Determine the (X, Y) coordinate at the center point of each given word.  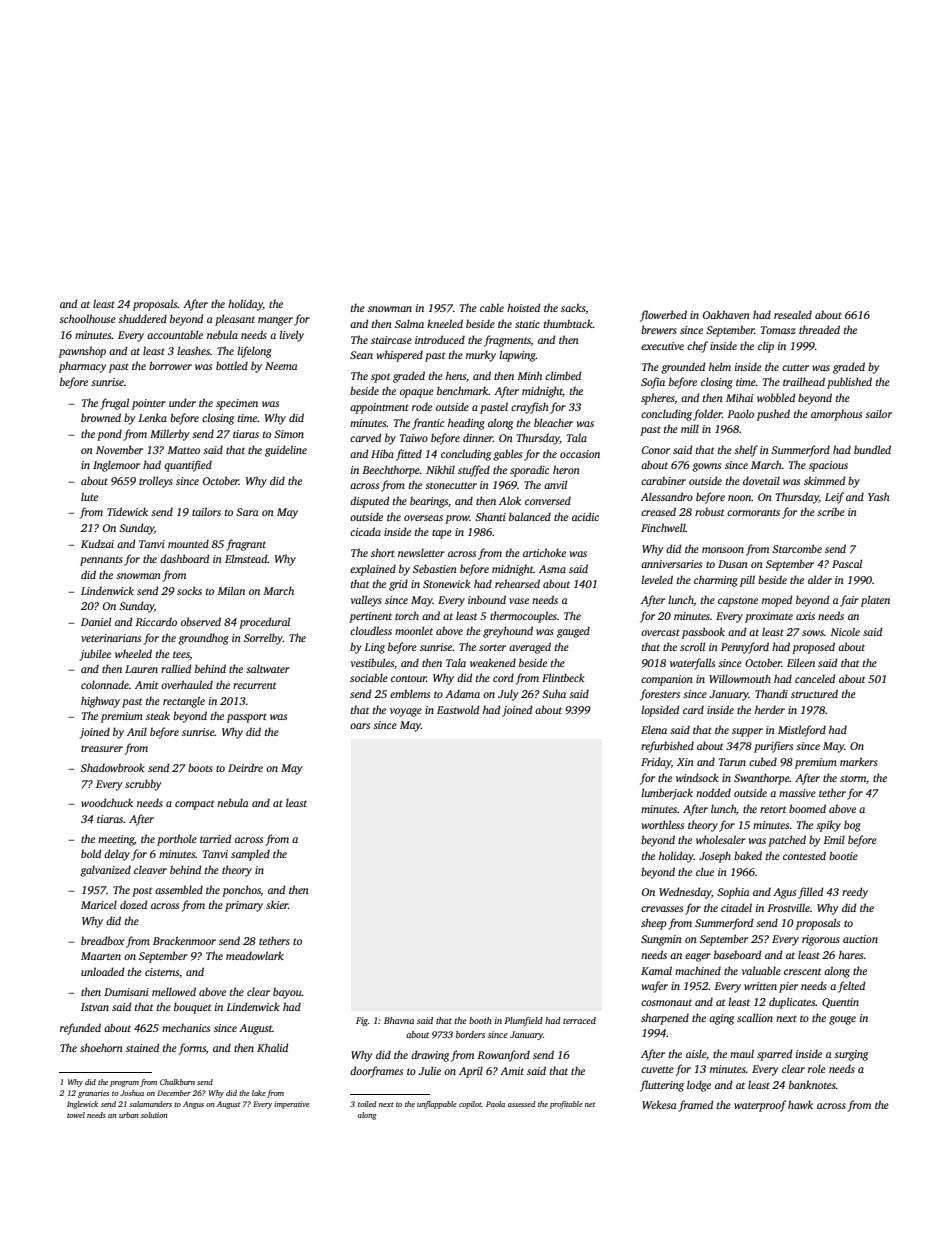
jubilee (95, 655)
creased (658, 511)
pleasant (235, 320)
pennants (101, 561)
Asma (552, 569)
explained (373, 570)
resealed (793, 314)
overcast (660, 632)
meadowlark (255, 955)
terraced (579, 1020)
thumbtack (568, 323)
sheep (654, 924)
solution (154, 1115)
